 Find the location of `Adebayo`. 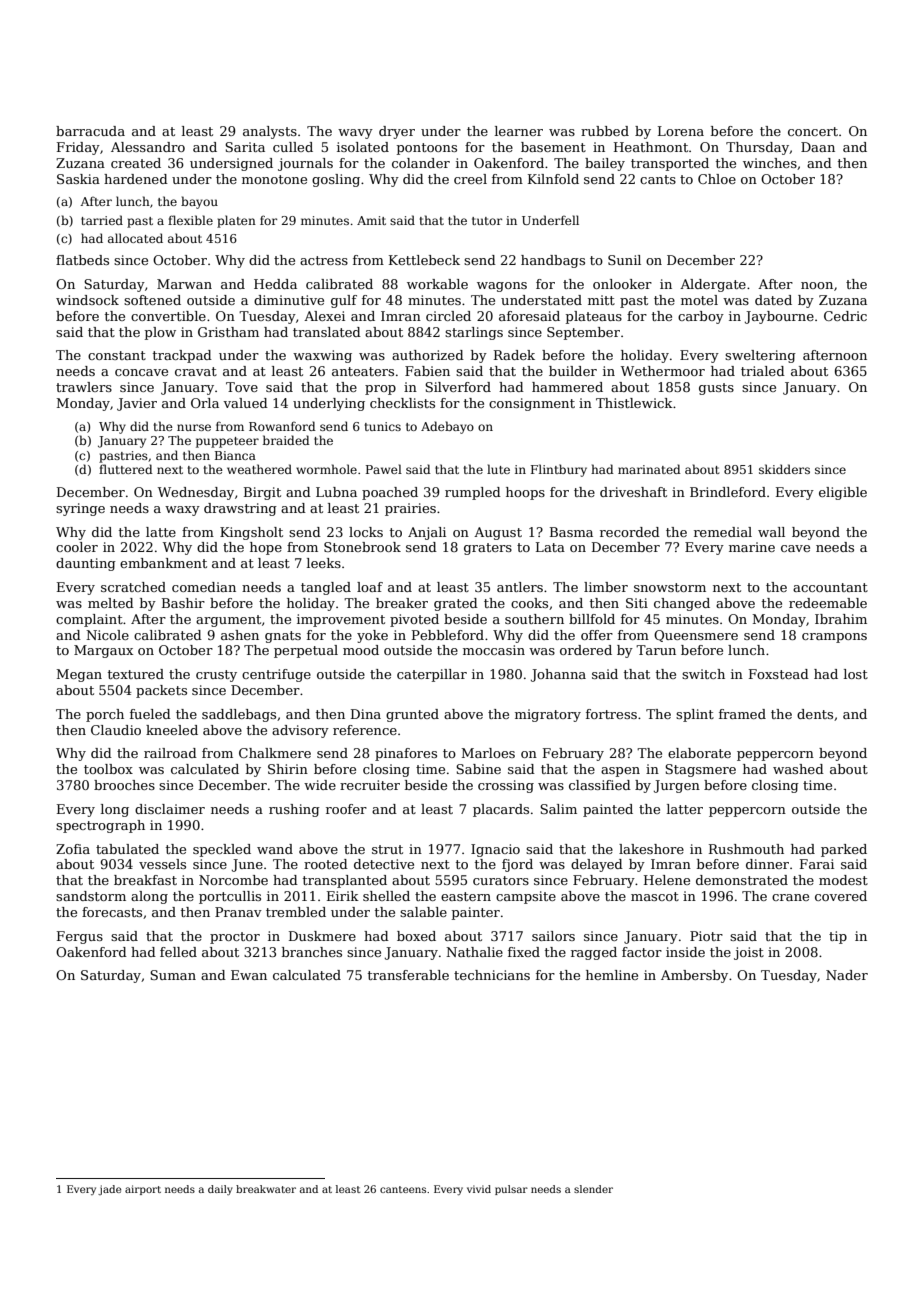

Adebayo is located at coordinates (447, 427).
